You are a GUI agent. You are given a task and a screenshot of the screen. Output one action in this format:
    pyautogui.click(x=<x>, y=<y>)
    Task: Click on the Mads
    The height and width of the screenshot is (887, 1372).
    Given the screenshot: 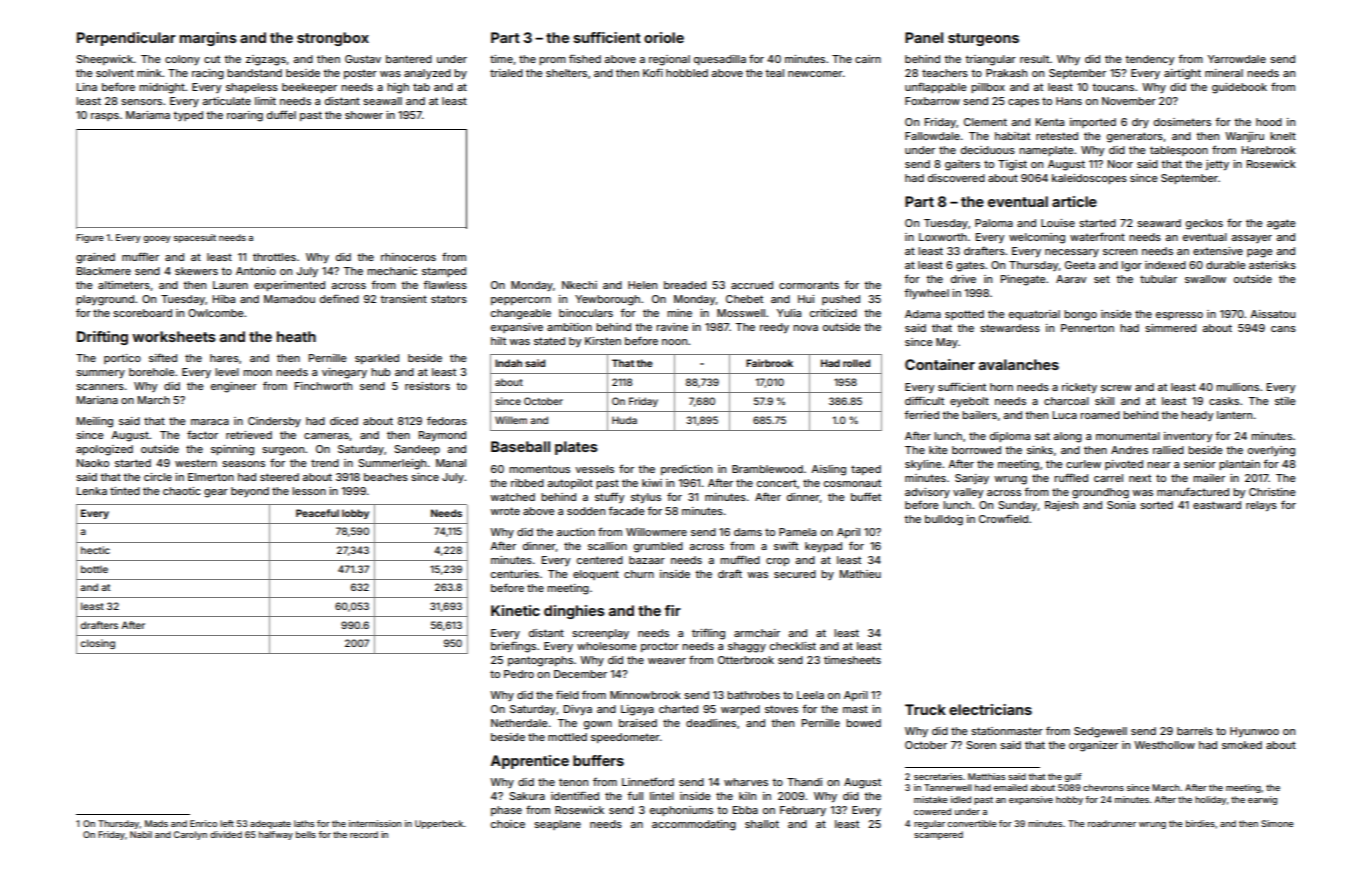 What is the action you would take?
    pyautogui.click(x=156, y=823)
